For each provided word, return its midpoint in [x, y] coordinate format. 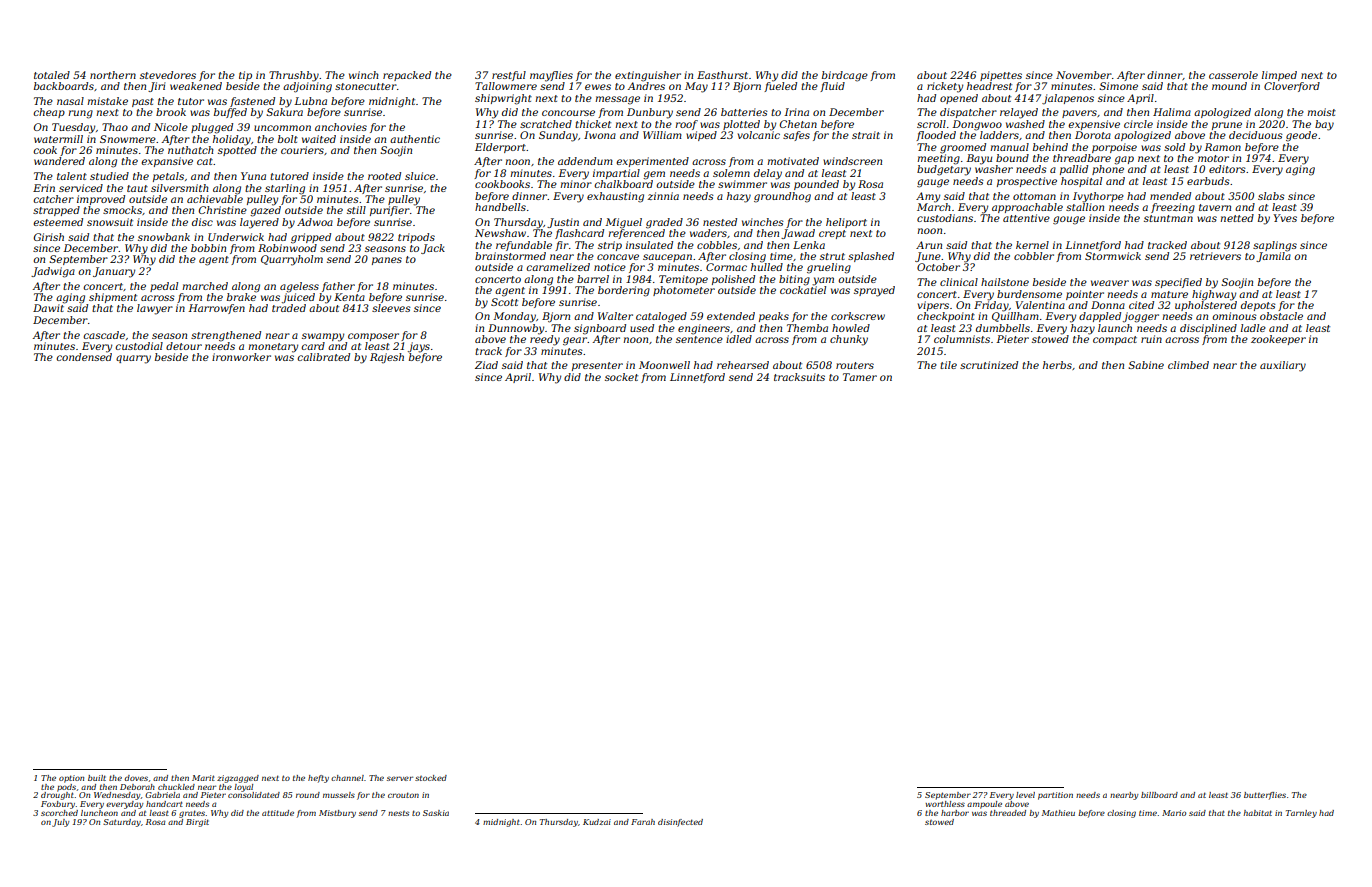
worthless [945, 804]
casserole [1233, 75]
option [71, 779]
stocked [431, 778]
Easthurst [722, 75]
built [97, 778]
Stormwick [1113, 256]
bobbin [208, 248]
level [1025, 795]
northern [113, 75]
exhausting [615, 197]
